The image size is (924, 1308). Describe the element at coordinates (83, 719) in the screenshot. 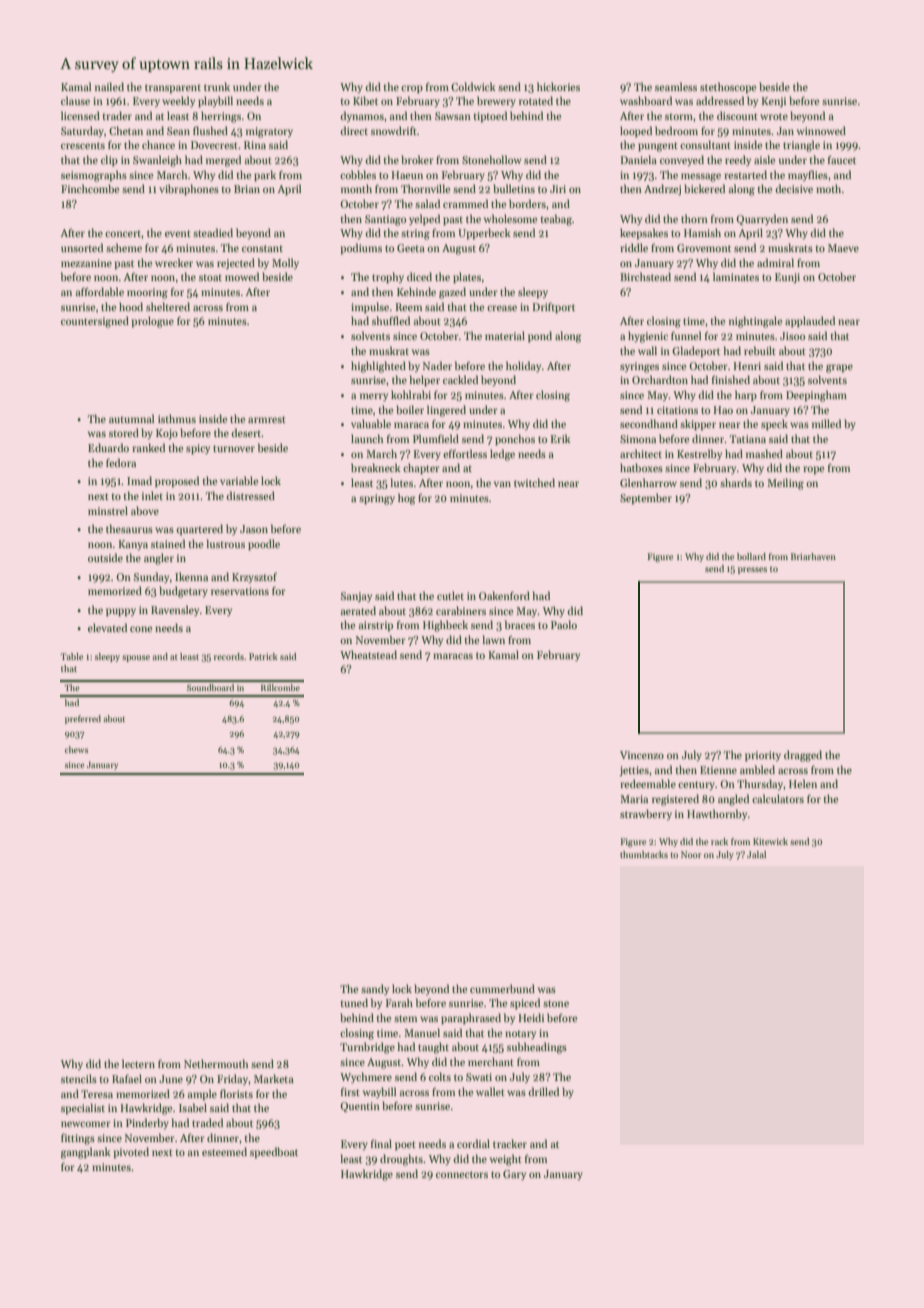

I see `preferred` at that location.
